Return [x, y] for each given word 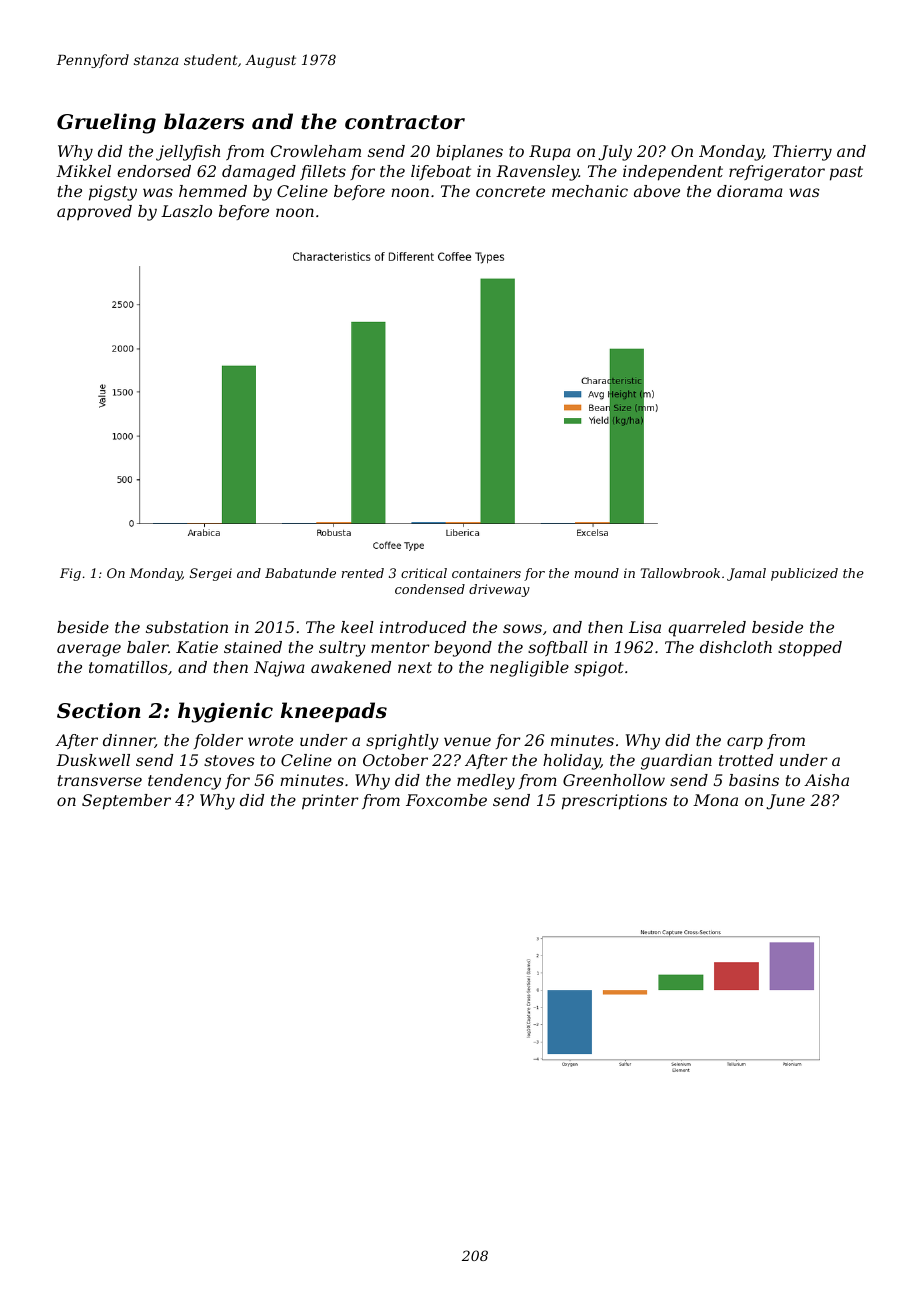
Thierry [802, 153]
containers [486, 573]
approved [94, 213]
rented [363, 573]
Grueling [106, 123]
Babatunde [300, 573]
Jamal [746, 574]
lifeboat [441, 172]
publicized [804, 574]
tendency [184, 782]
